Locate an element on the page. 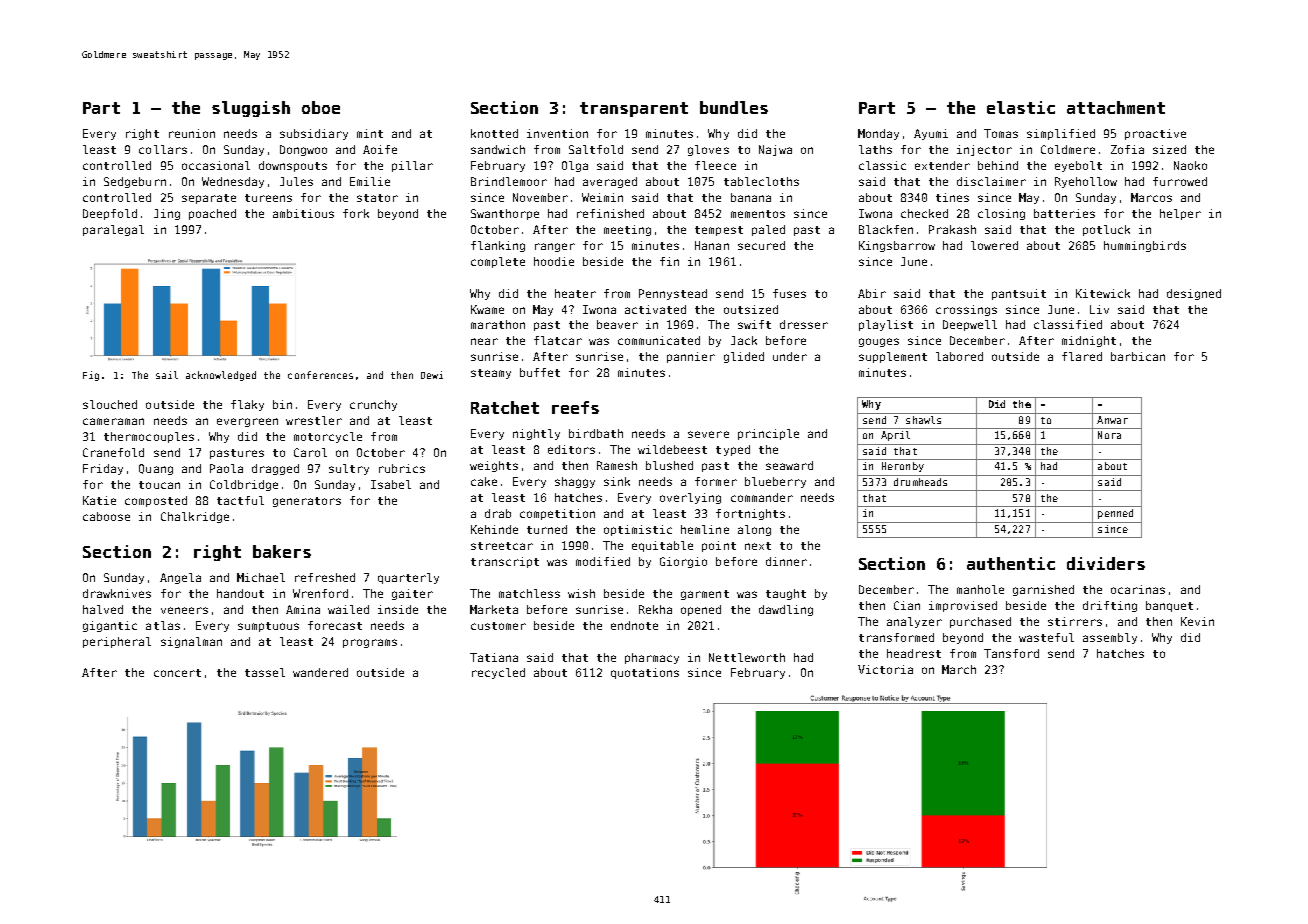  quotations is located at coordinates (645, 673).
